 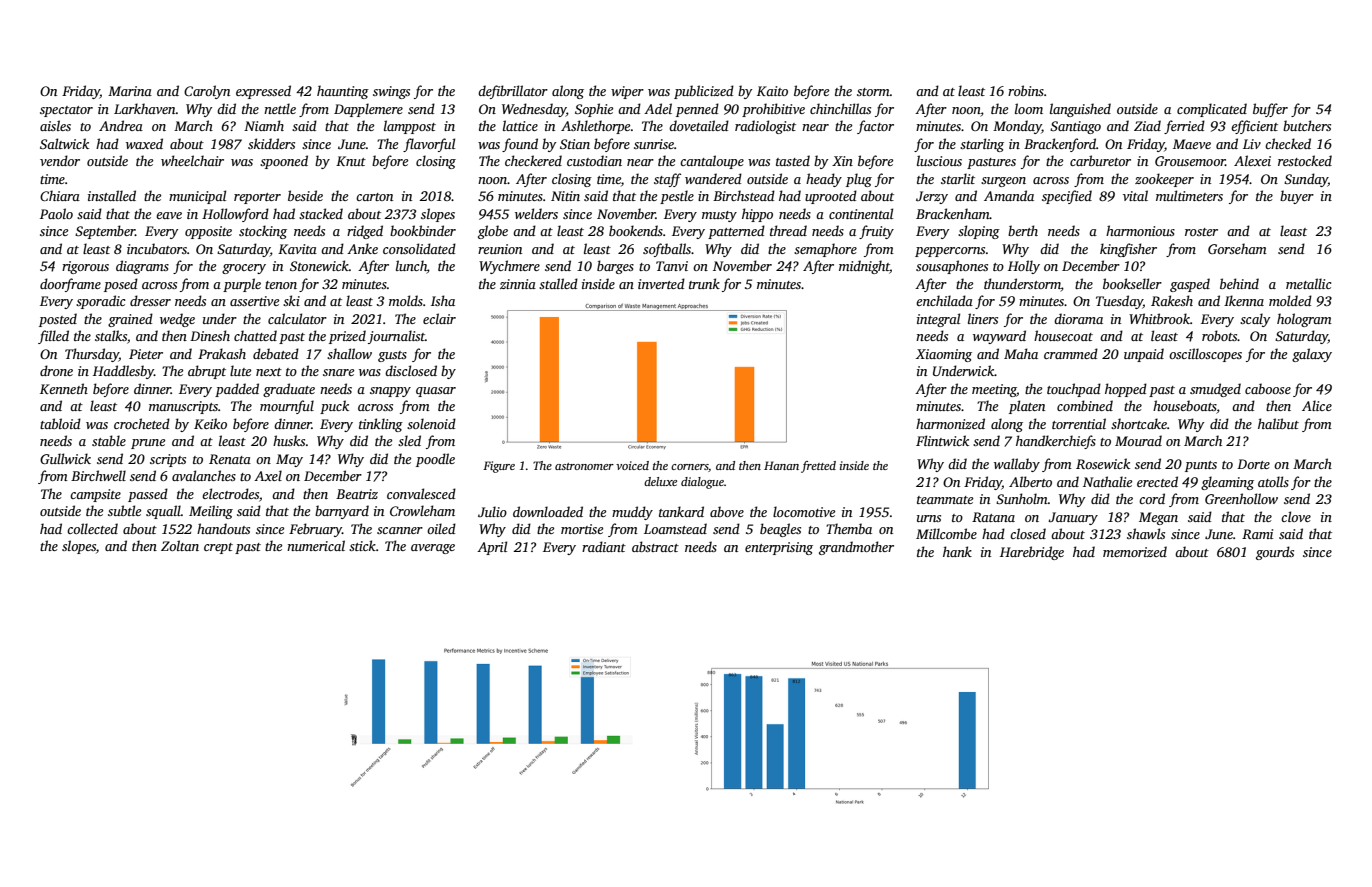 What do you see at coordinates (944, 355) in the screenshot?
I see `Xiaoming` at bounding box center [944, 355].
